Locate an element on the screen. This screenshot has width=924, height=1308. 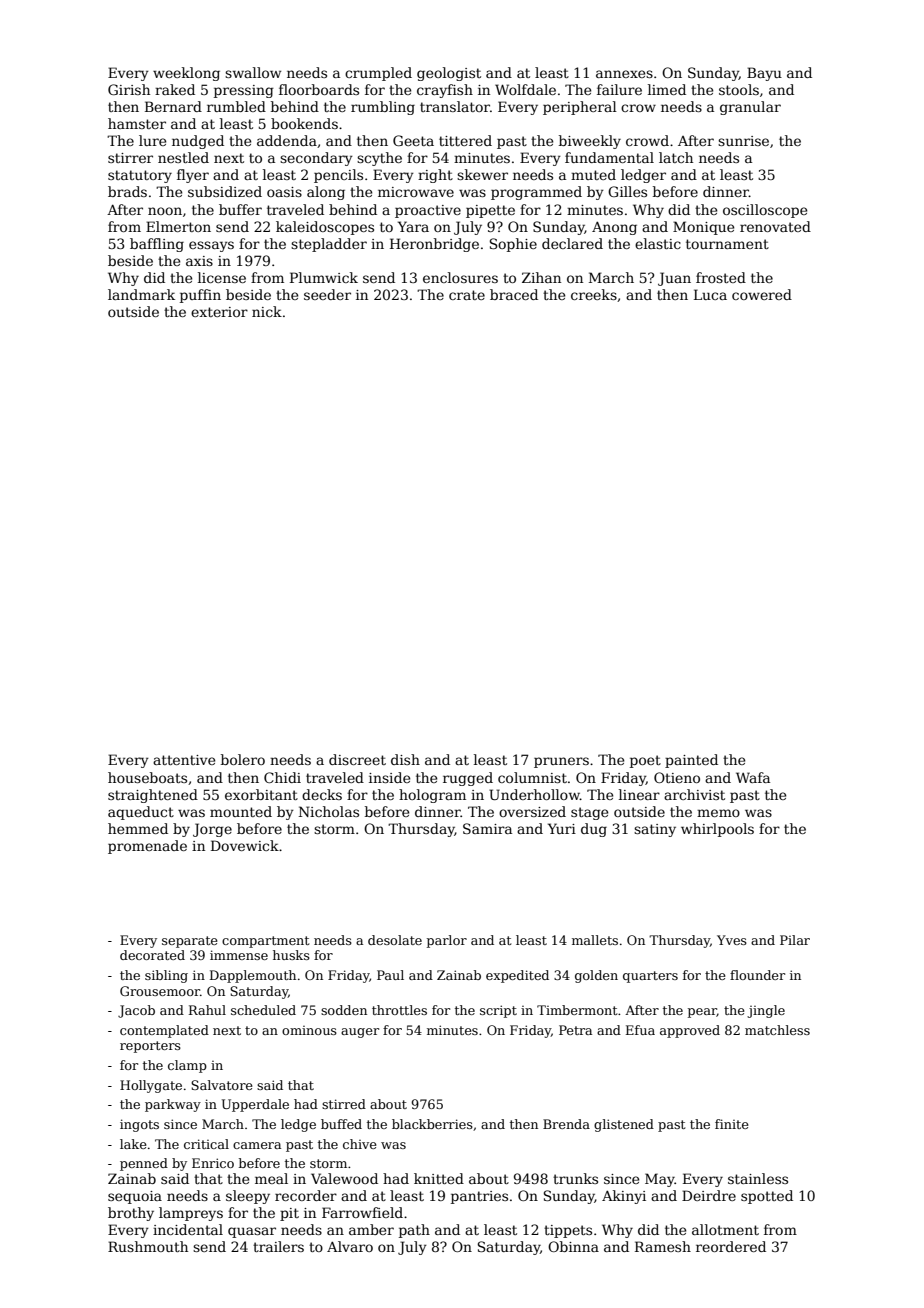
dish is located at coordinates (405, 759).
